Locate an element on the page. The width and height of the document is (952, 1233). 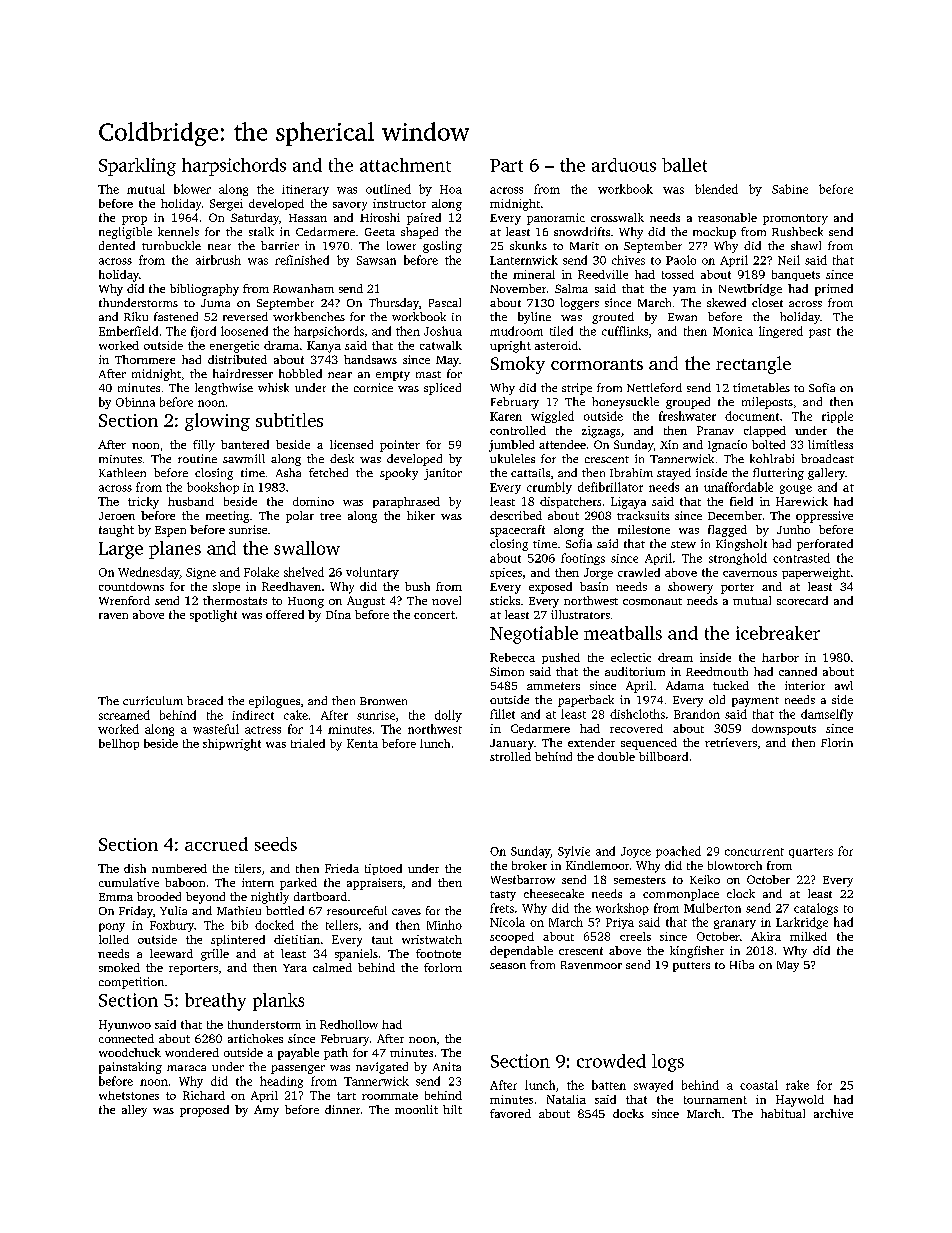
primed is located at coordinates (834, 290).
